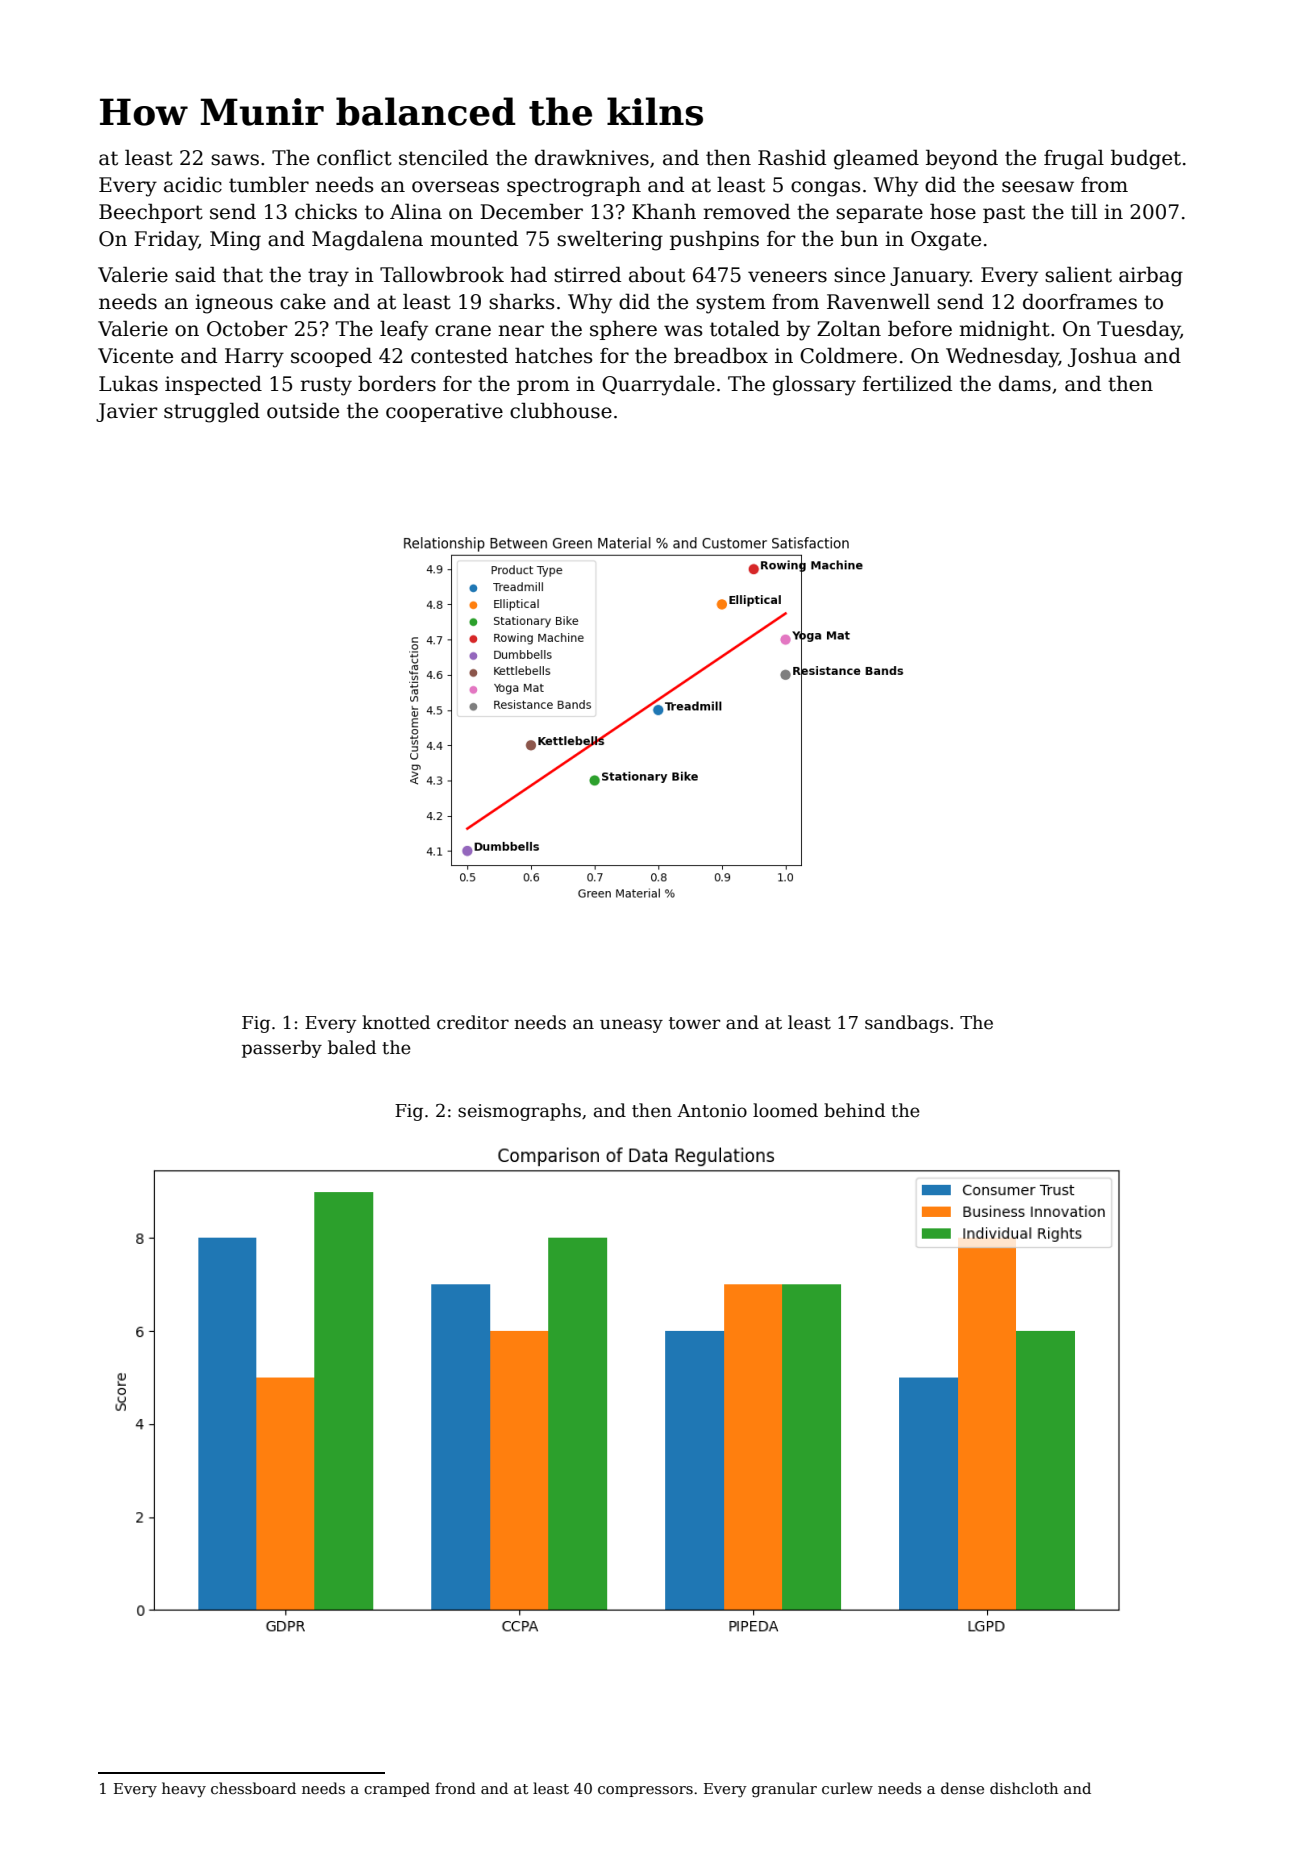  Describe the element at coordinates (784, 1790) in the screenshot. I see `granular` at that location.
